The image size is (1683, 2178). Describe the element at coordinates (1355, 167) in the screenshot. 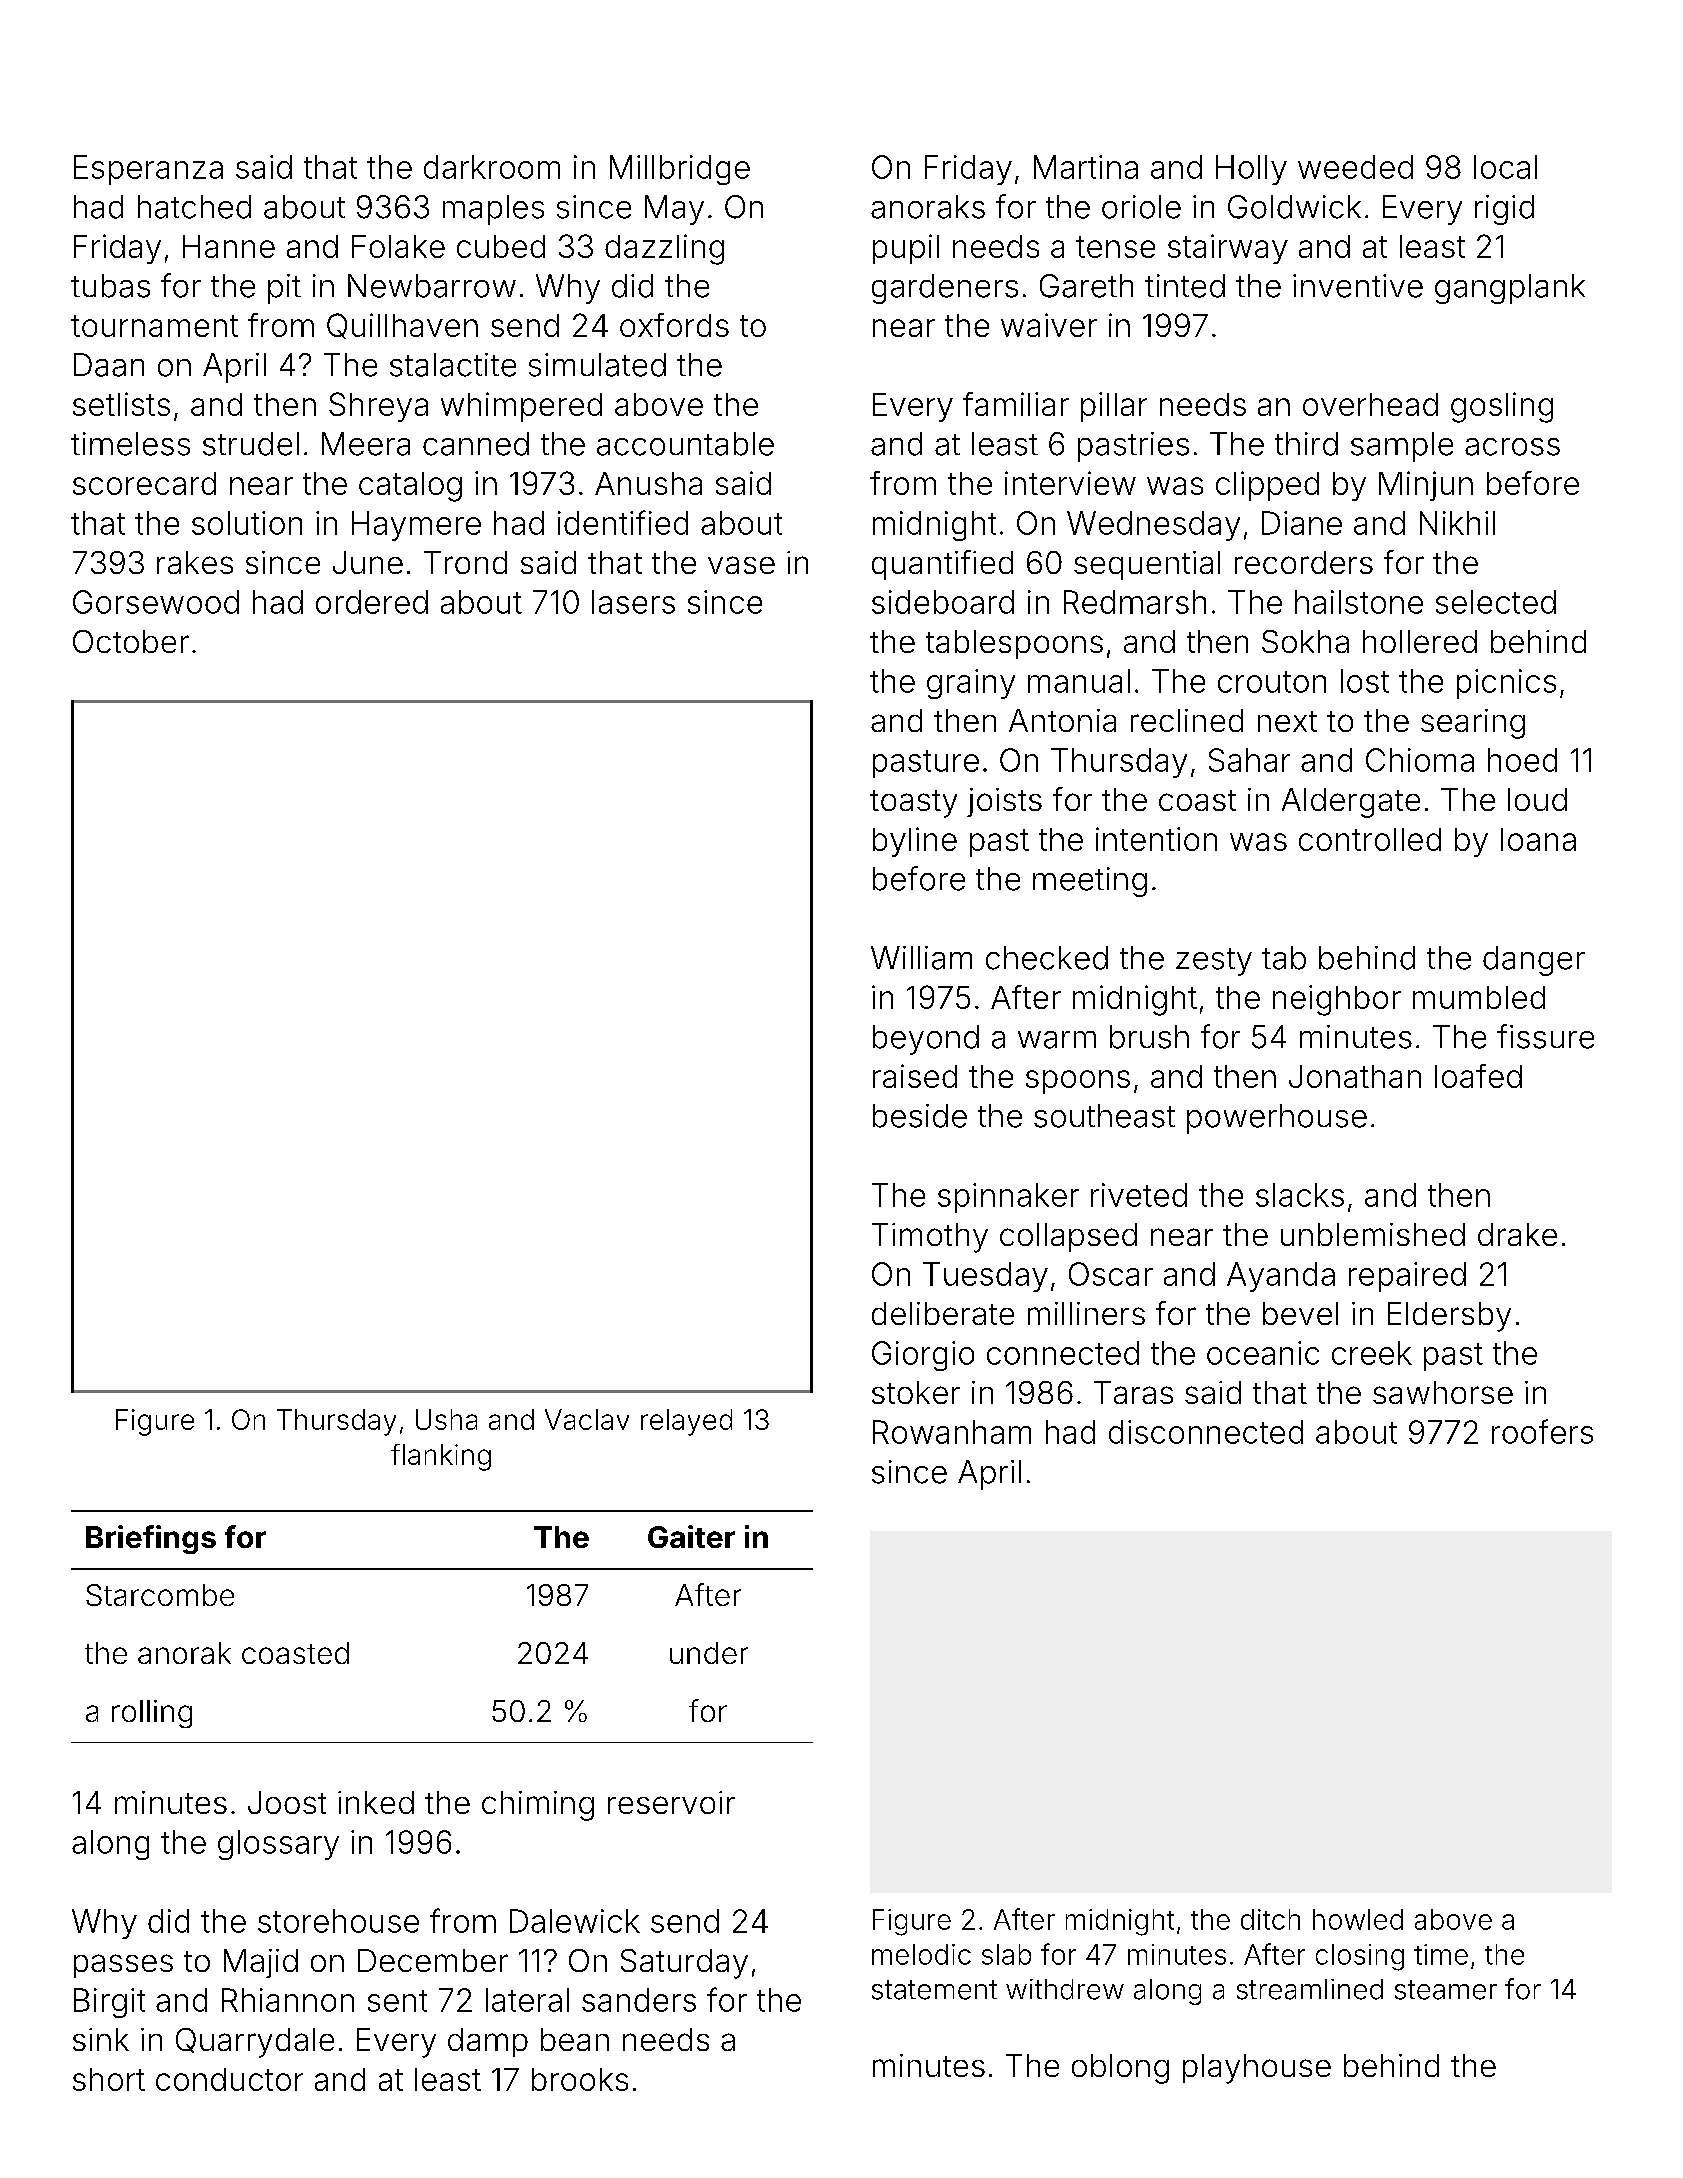

I see `weeded` at that location.
